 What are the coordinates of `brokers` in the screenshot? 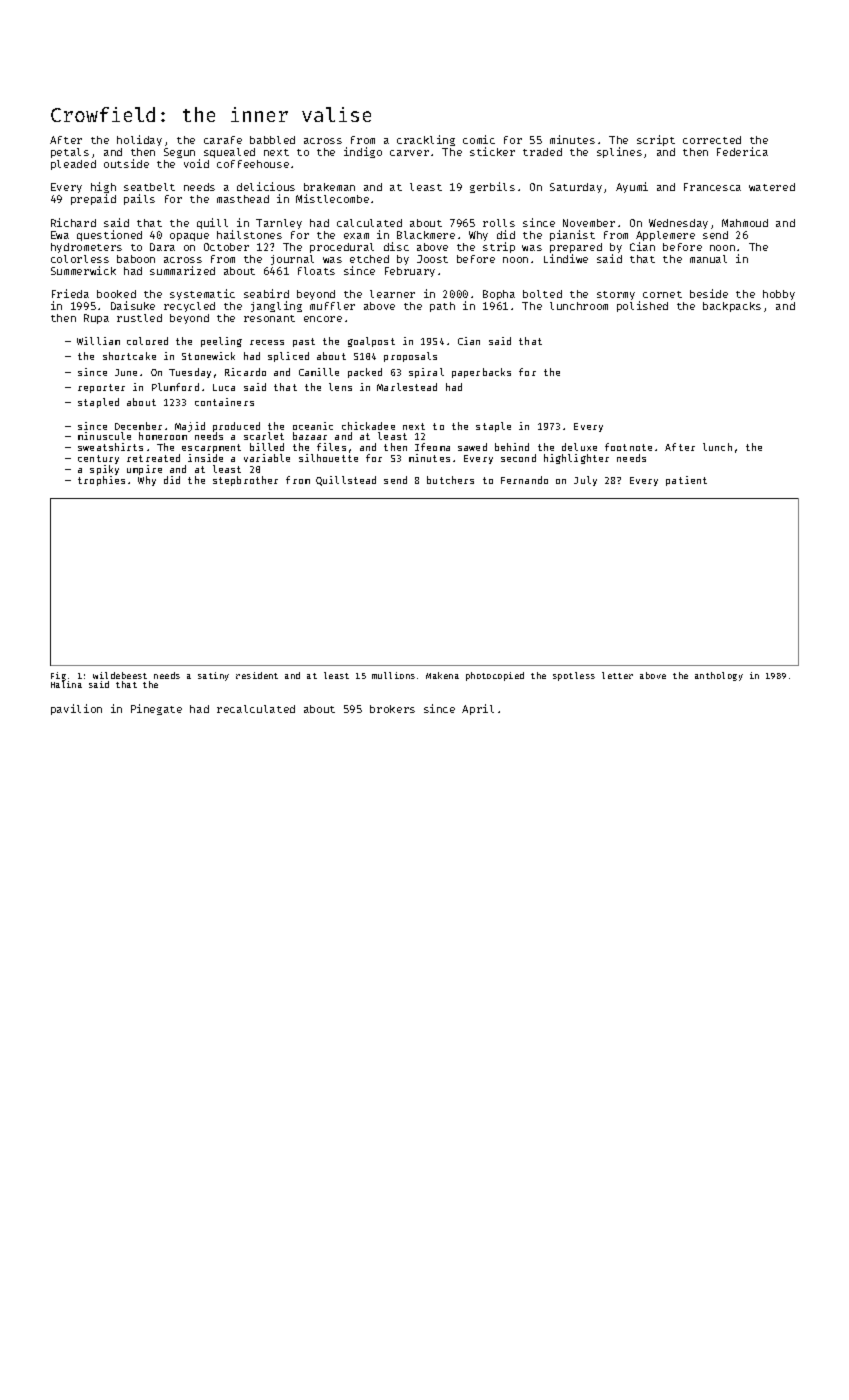 It's located at (392, 709).
